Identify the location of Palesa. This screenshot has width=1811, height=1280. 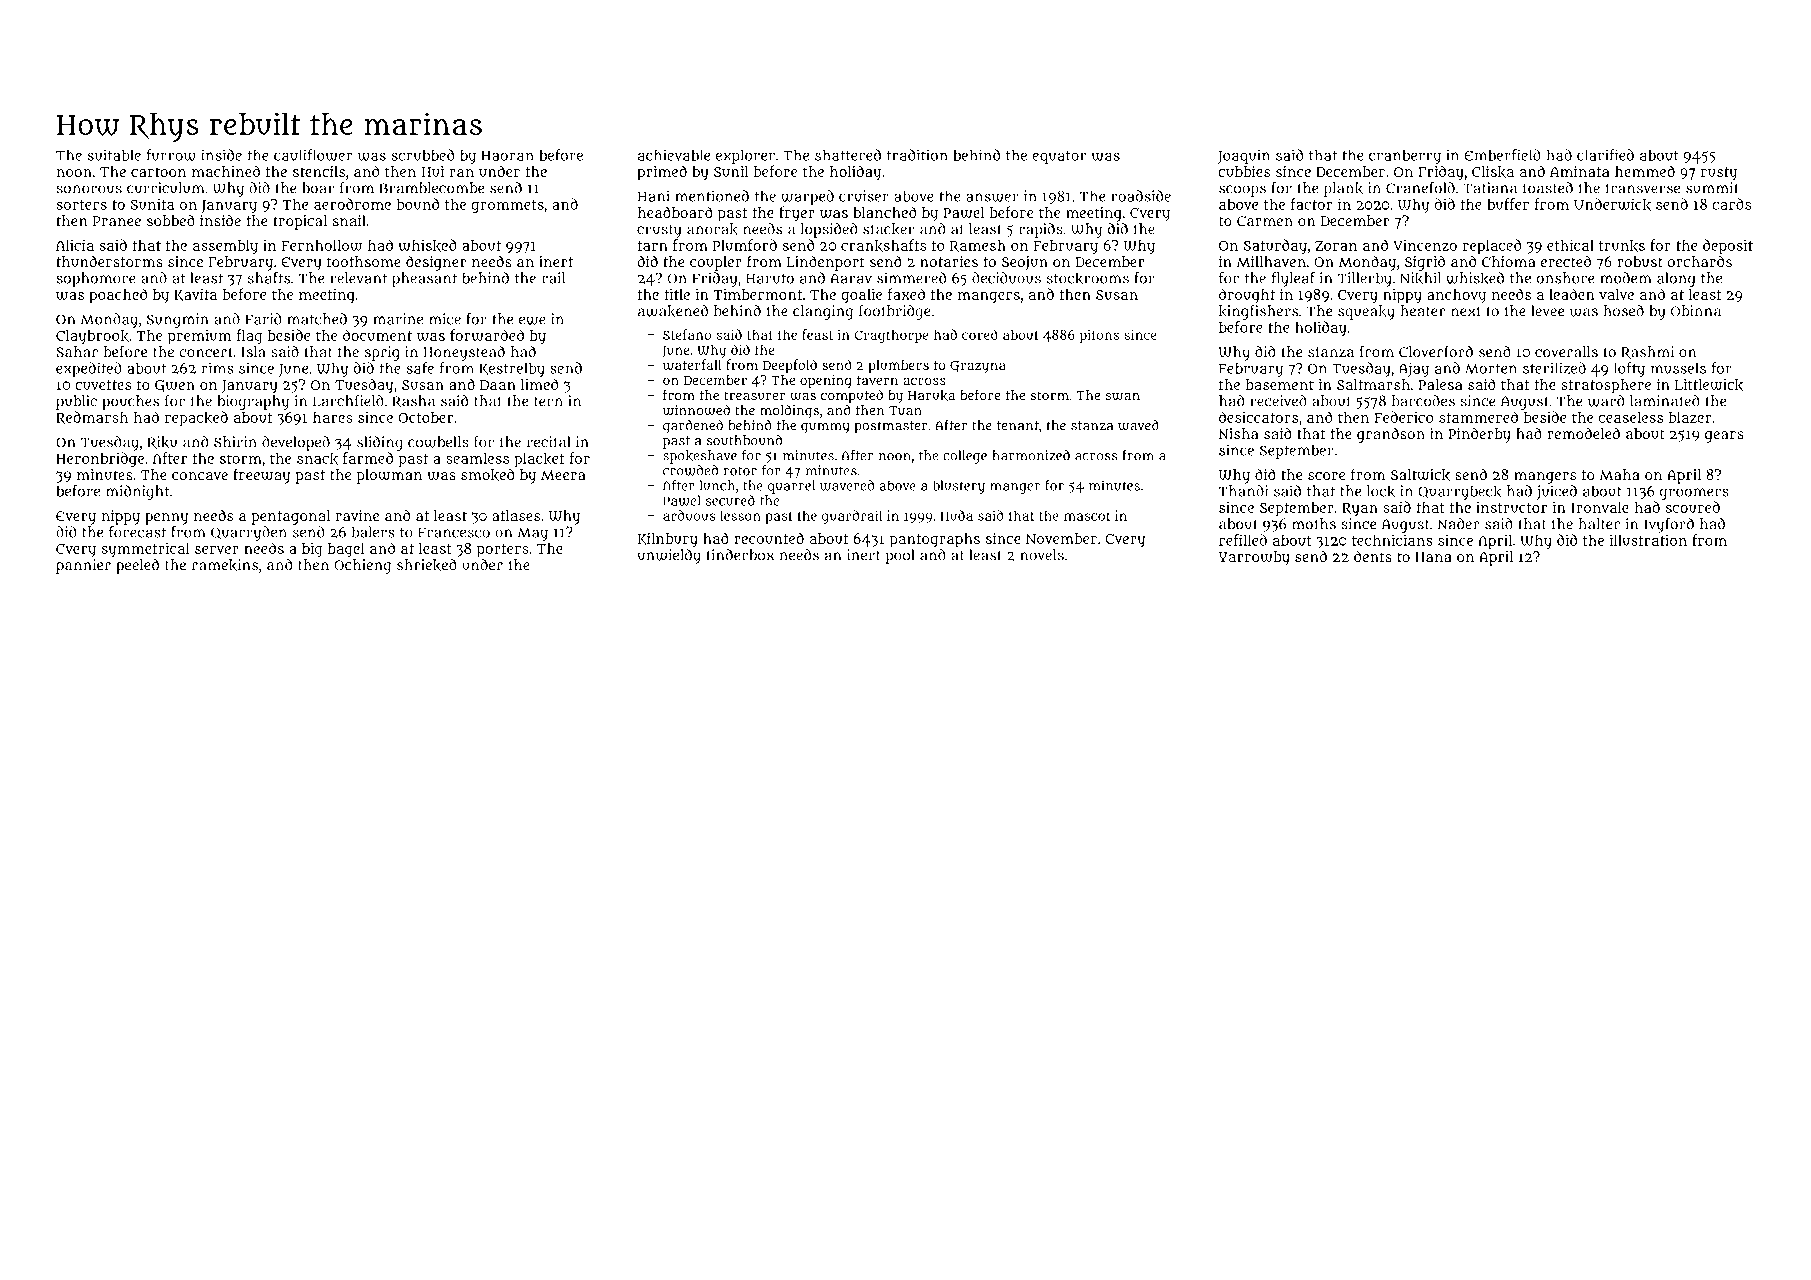
(1440, 384).
